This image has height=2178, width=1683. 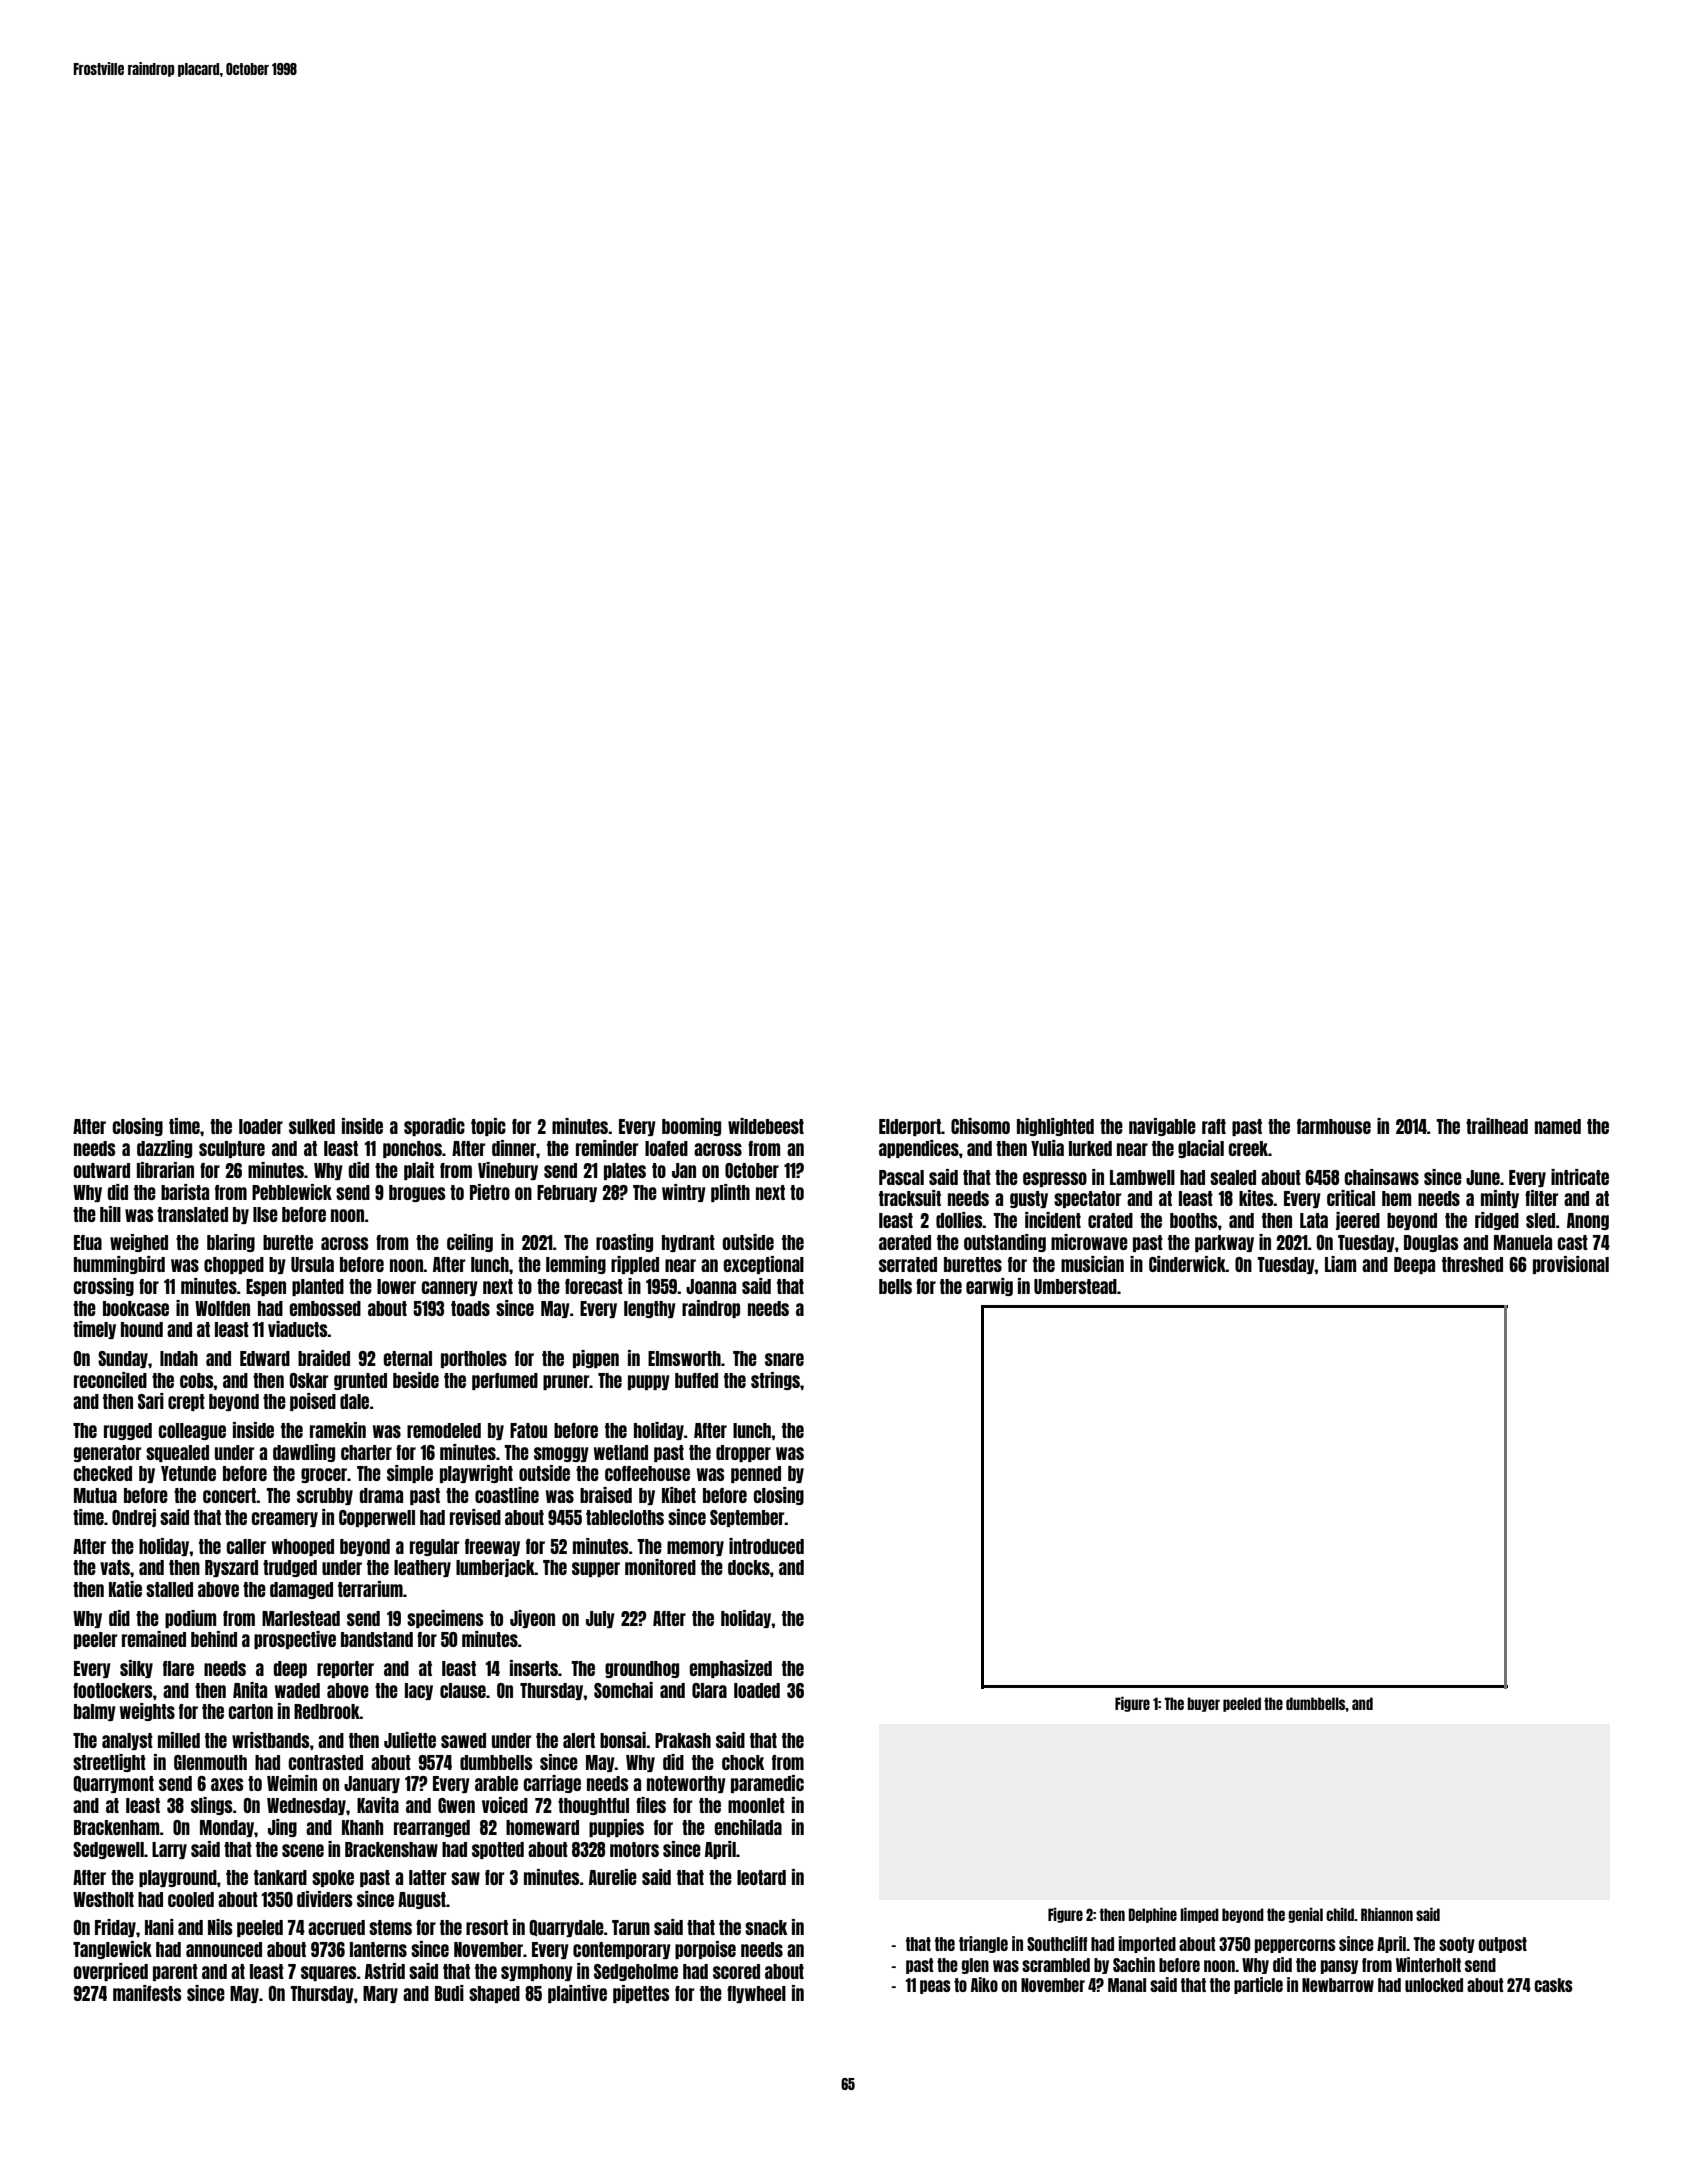 What do you see at coordinates (312, 1264) in the image?
I see `Ursula` at bounding box center [312, 1264].
